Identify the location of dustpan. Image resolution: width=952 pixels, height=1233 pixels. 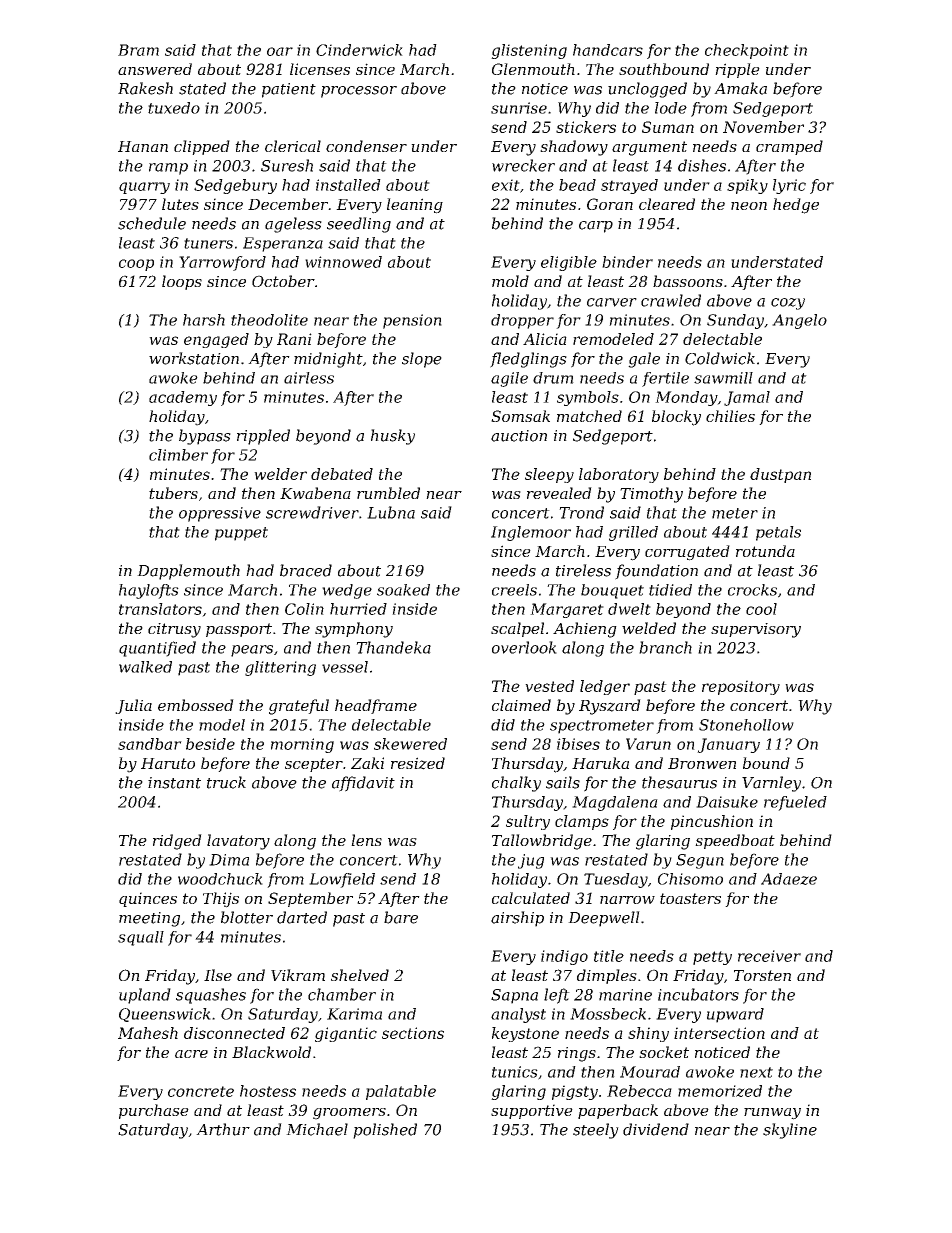
(780, 475).
